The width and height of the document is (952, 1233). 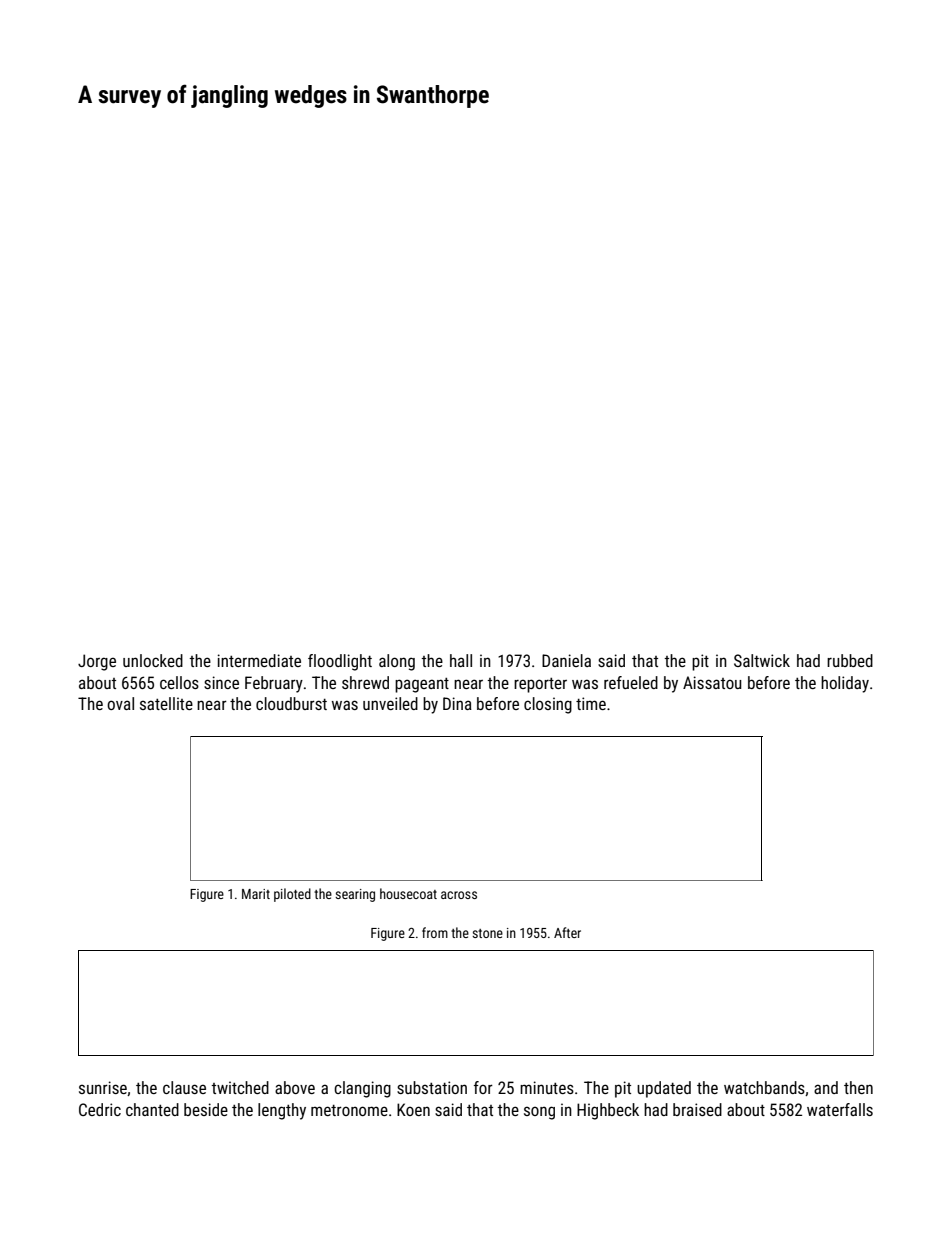 I want to click on Dina, so click(x=457, y=703).
